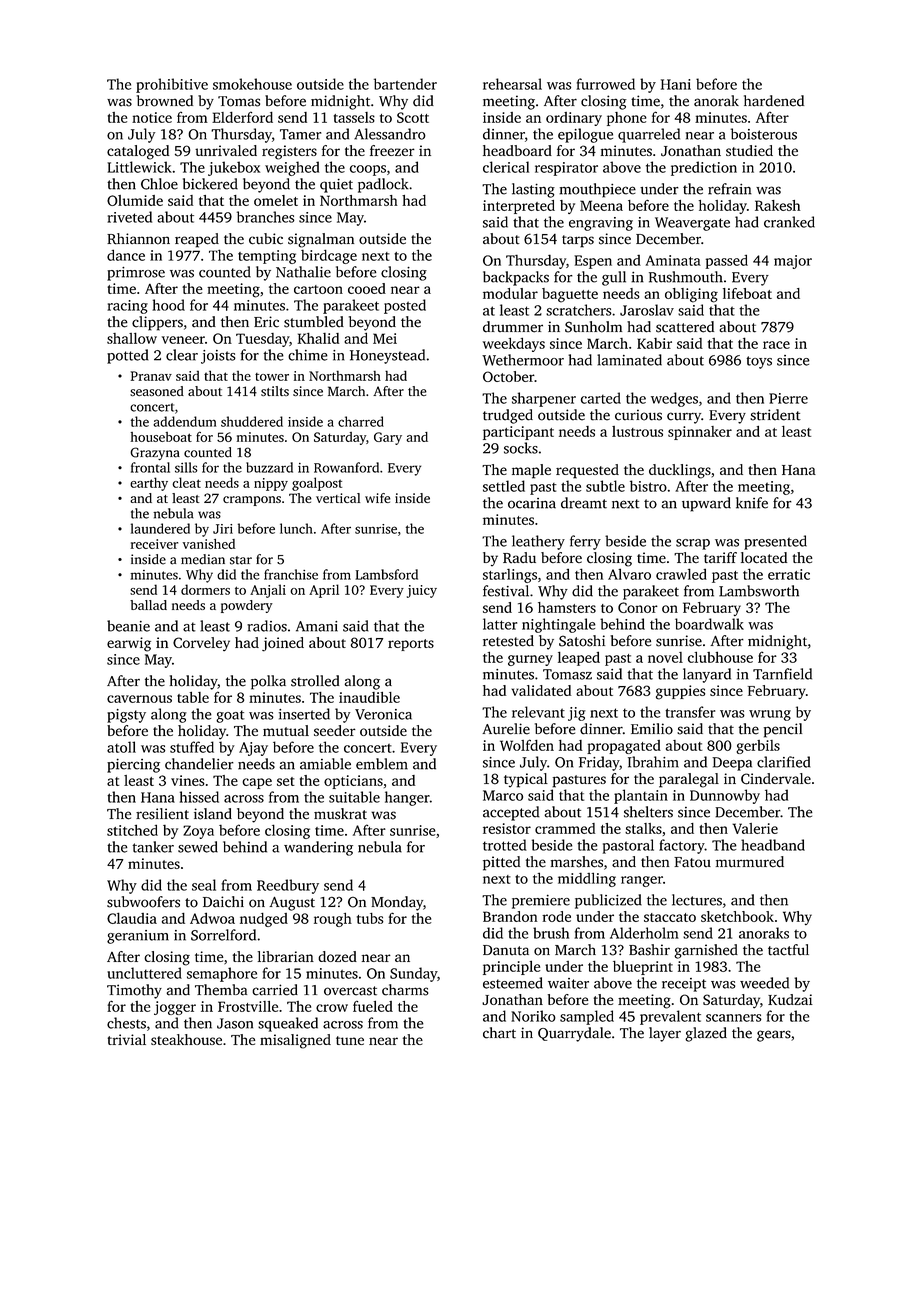 This page has width=924, height=1314. Describe the element at coordinates (367, 288) in the page. I see `cooed` at that location.
